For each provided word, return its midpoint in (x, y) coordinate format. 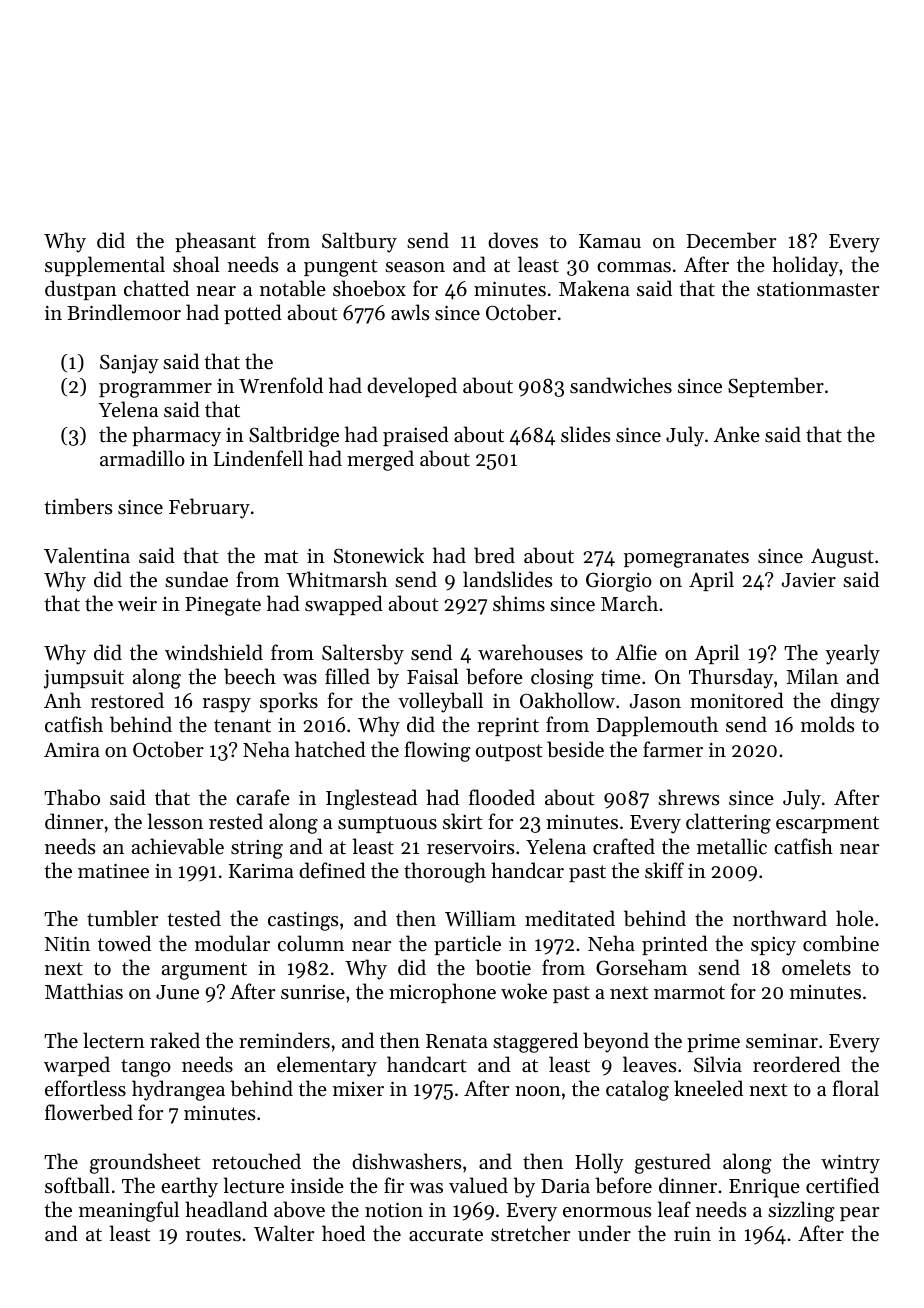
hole (855, 918)
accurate (446, 1234)
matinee (113, 871)
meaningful (129, 1211)
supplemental (105, 266)
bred (494, 555)
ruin (692, 1234)
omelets (816, 967)
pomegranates (686, 559)
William (480, 918)
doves (513, 240)
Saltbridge (294, 436)
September (776, 387)
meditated (570, 918)
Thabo (72, 797)
